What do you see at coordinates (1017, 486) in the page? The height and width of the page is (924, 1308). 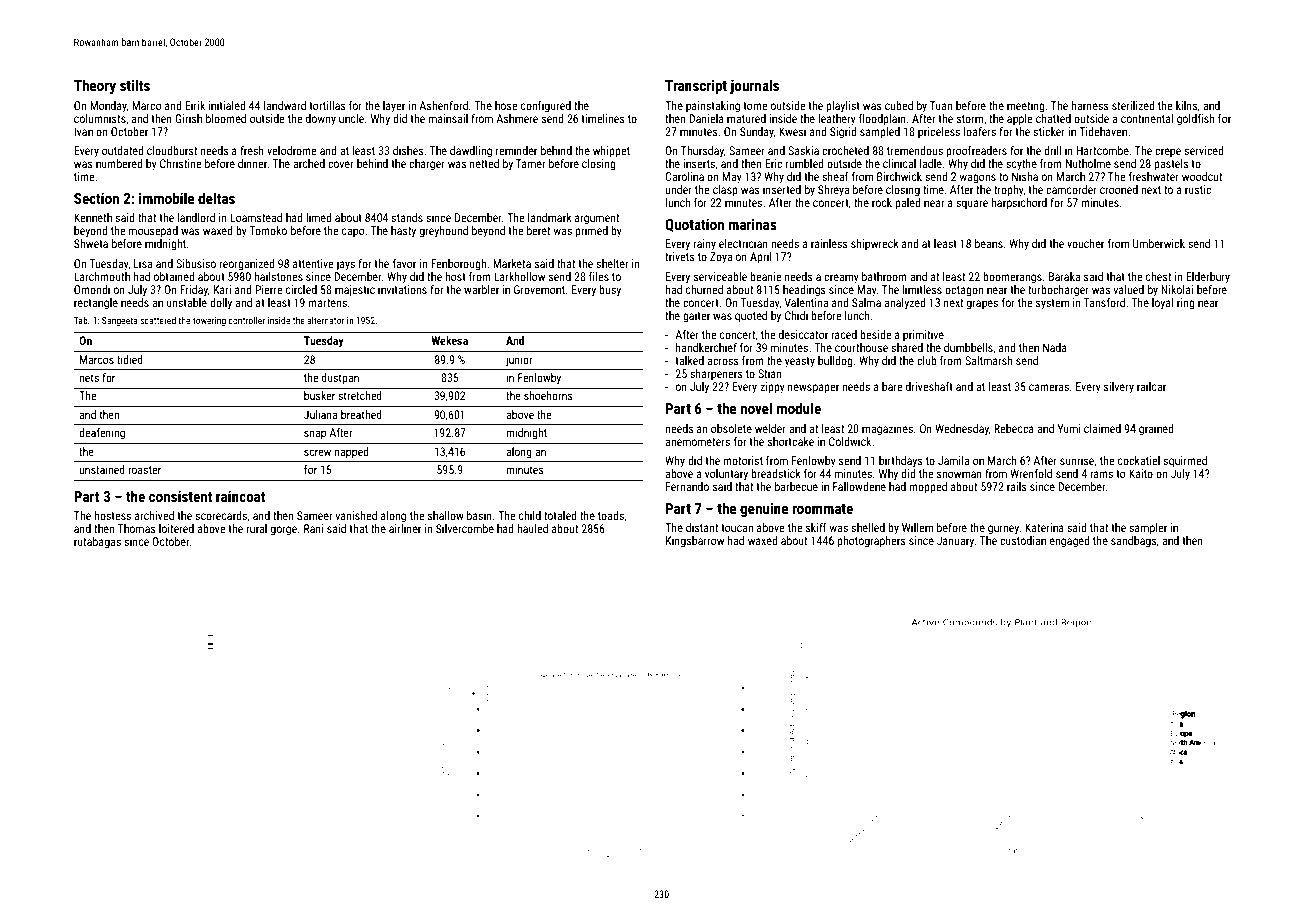 I see `rails` at bounding box center [1017, 486].
